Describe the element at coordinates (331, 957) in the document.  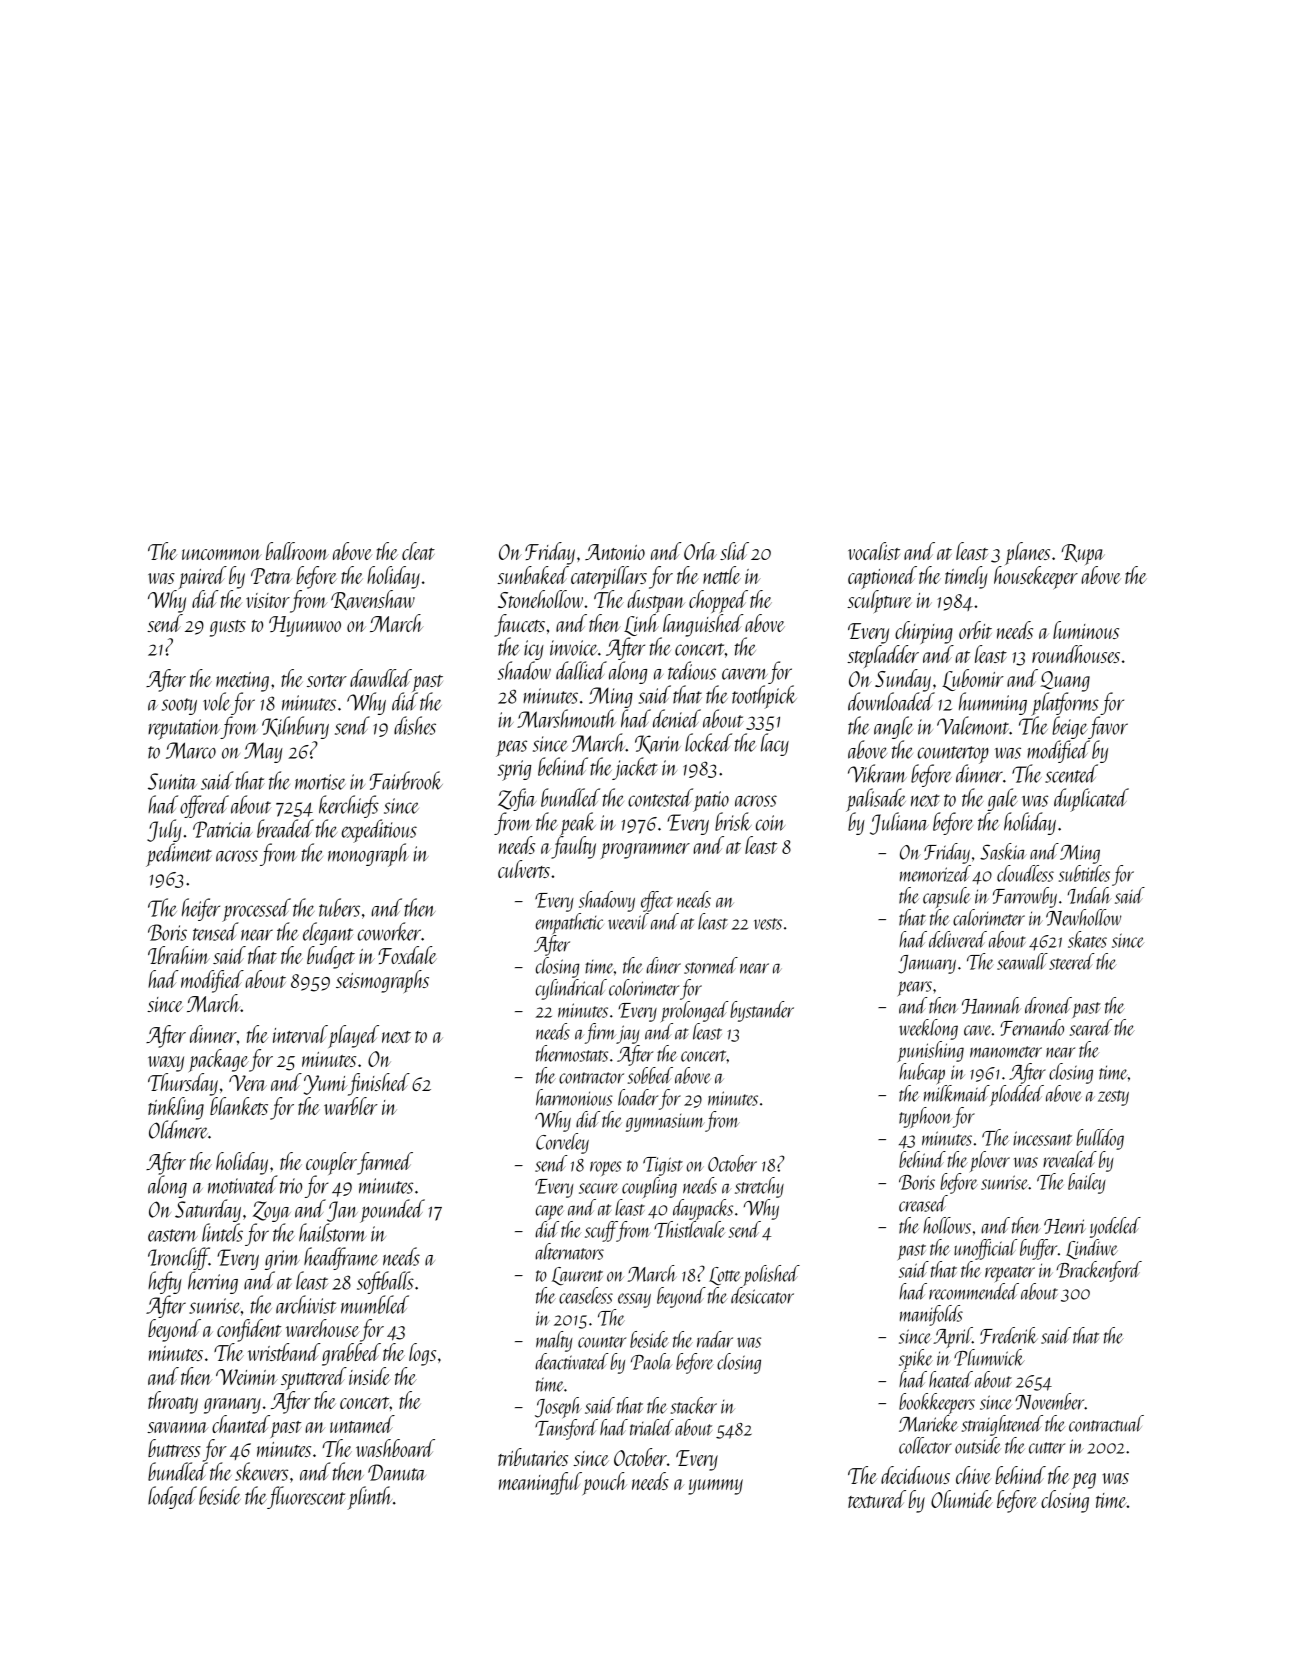
I see `budget` at that location.
